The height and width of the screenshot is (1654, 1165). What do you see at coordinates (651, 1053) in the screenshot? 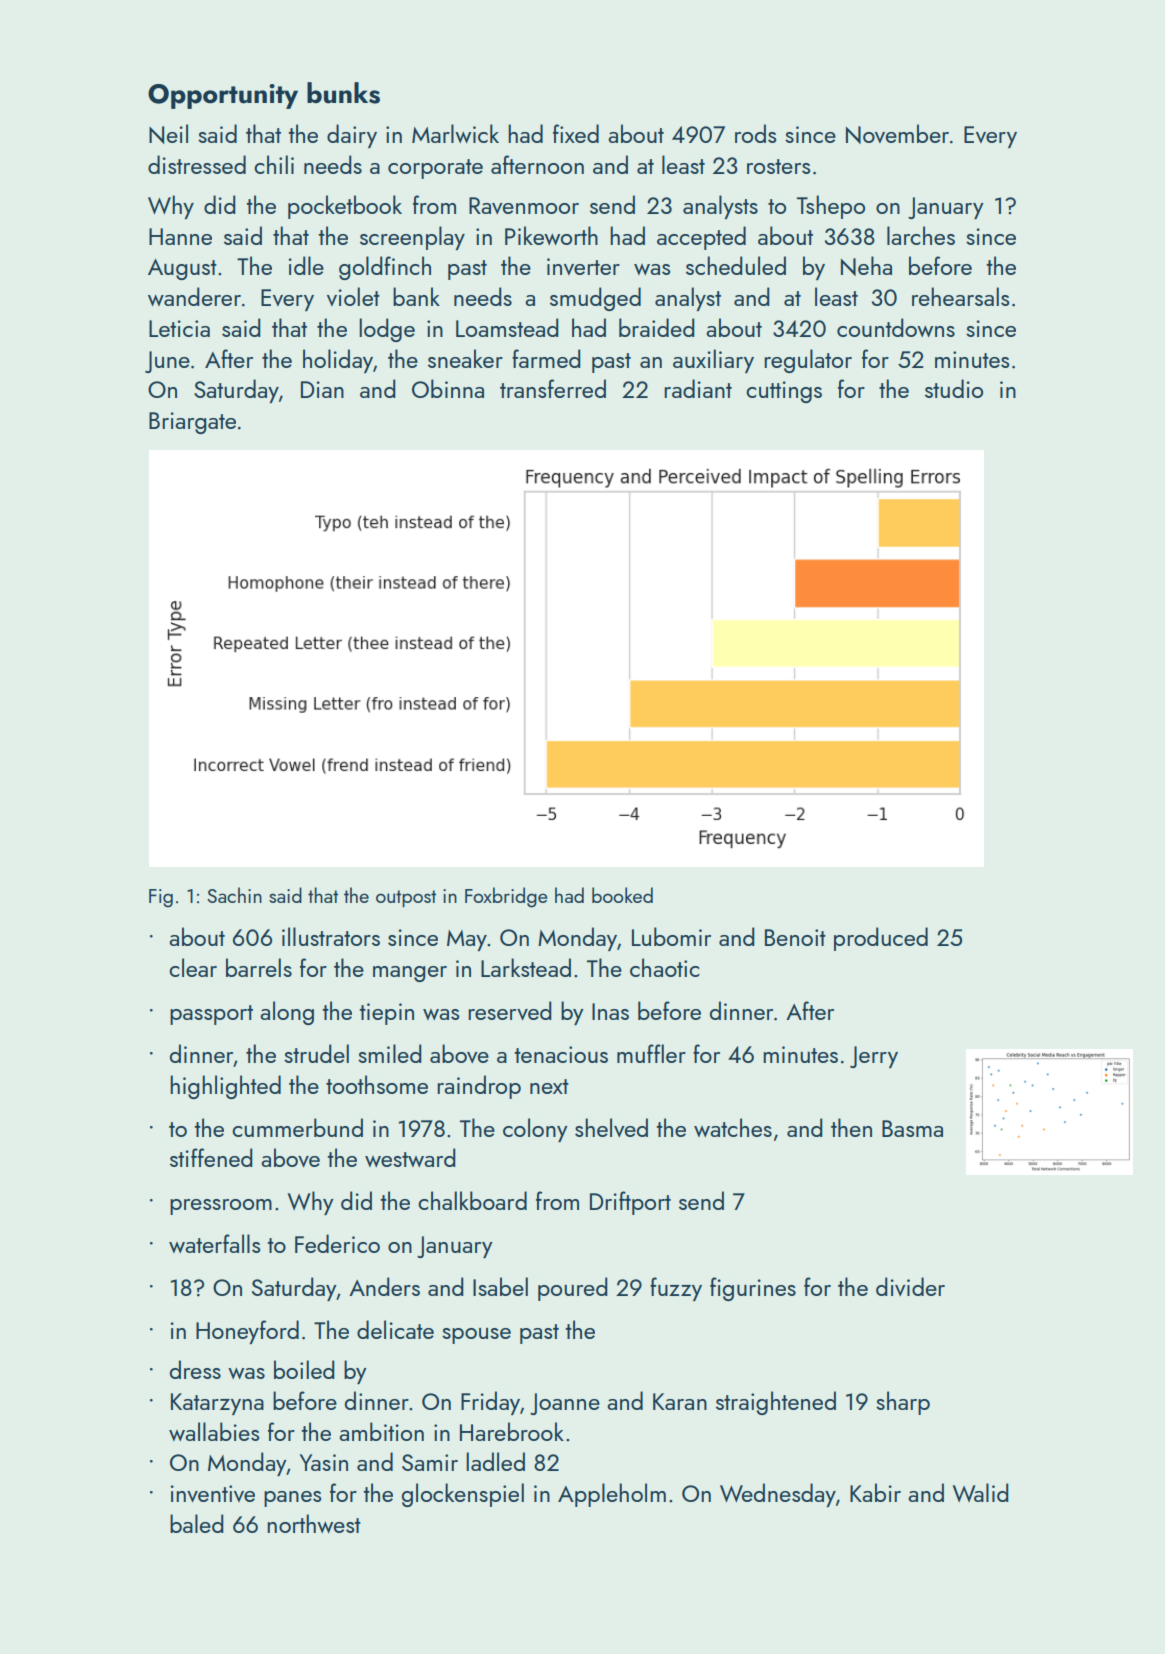
I see `muffler` at bounding box center [651, 1053].
